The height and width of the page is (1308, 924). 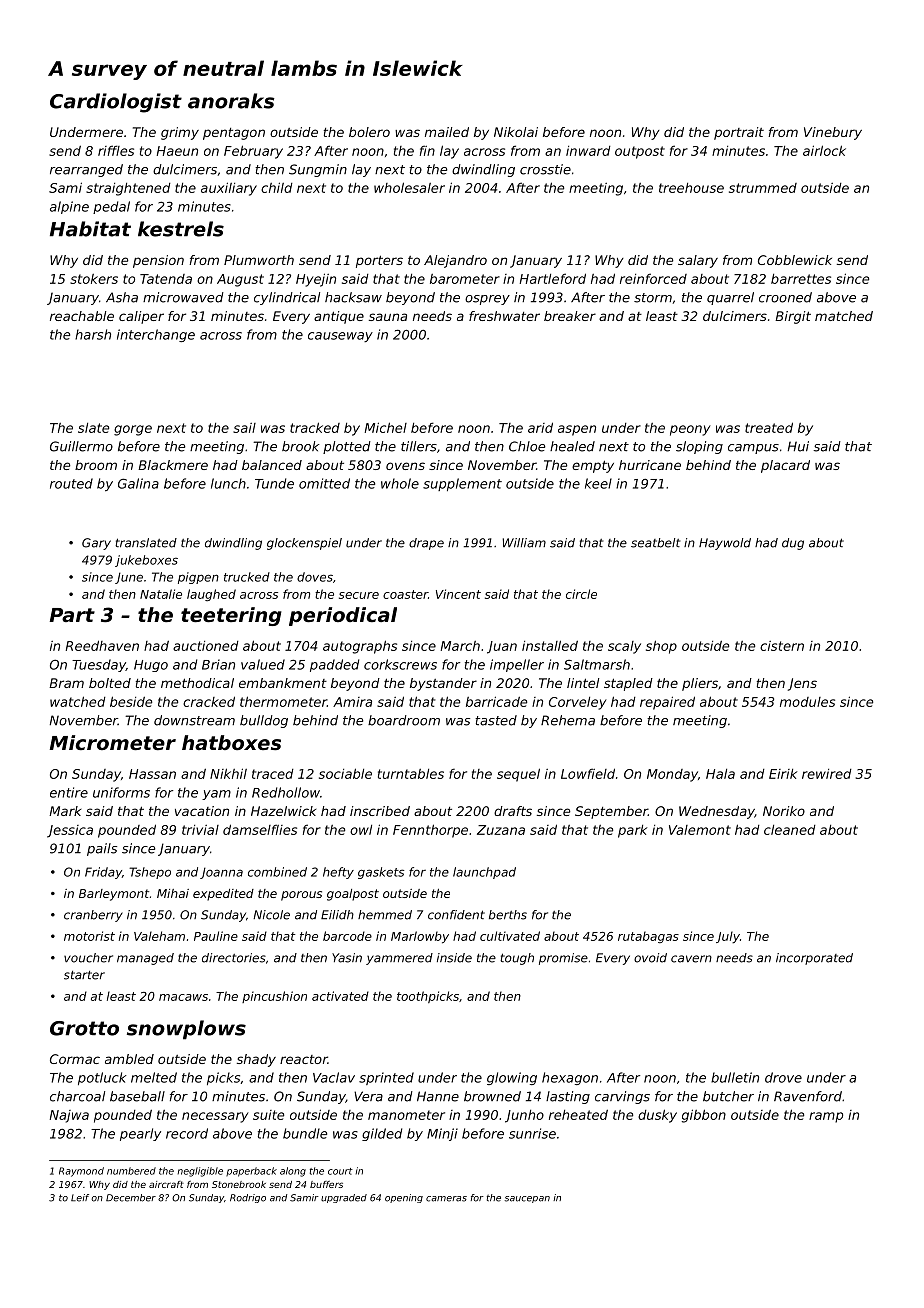 What do you see at coordinates (844, 316) in the page?
I see `matched` at bounding box center [844, 316].
